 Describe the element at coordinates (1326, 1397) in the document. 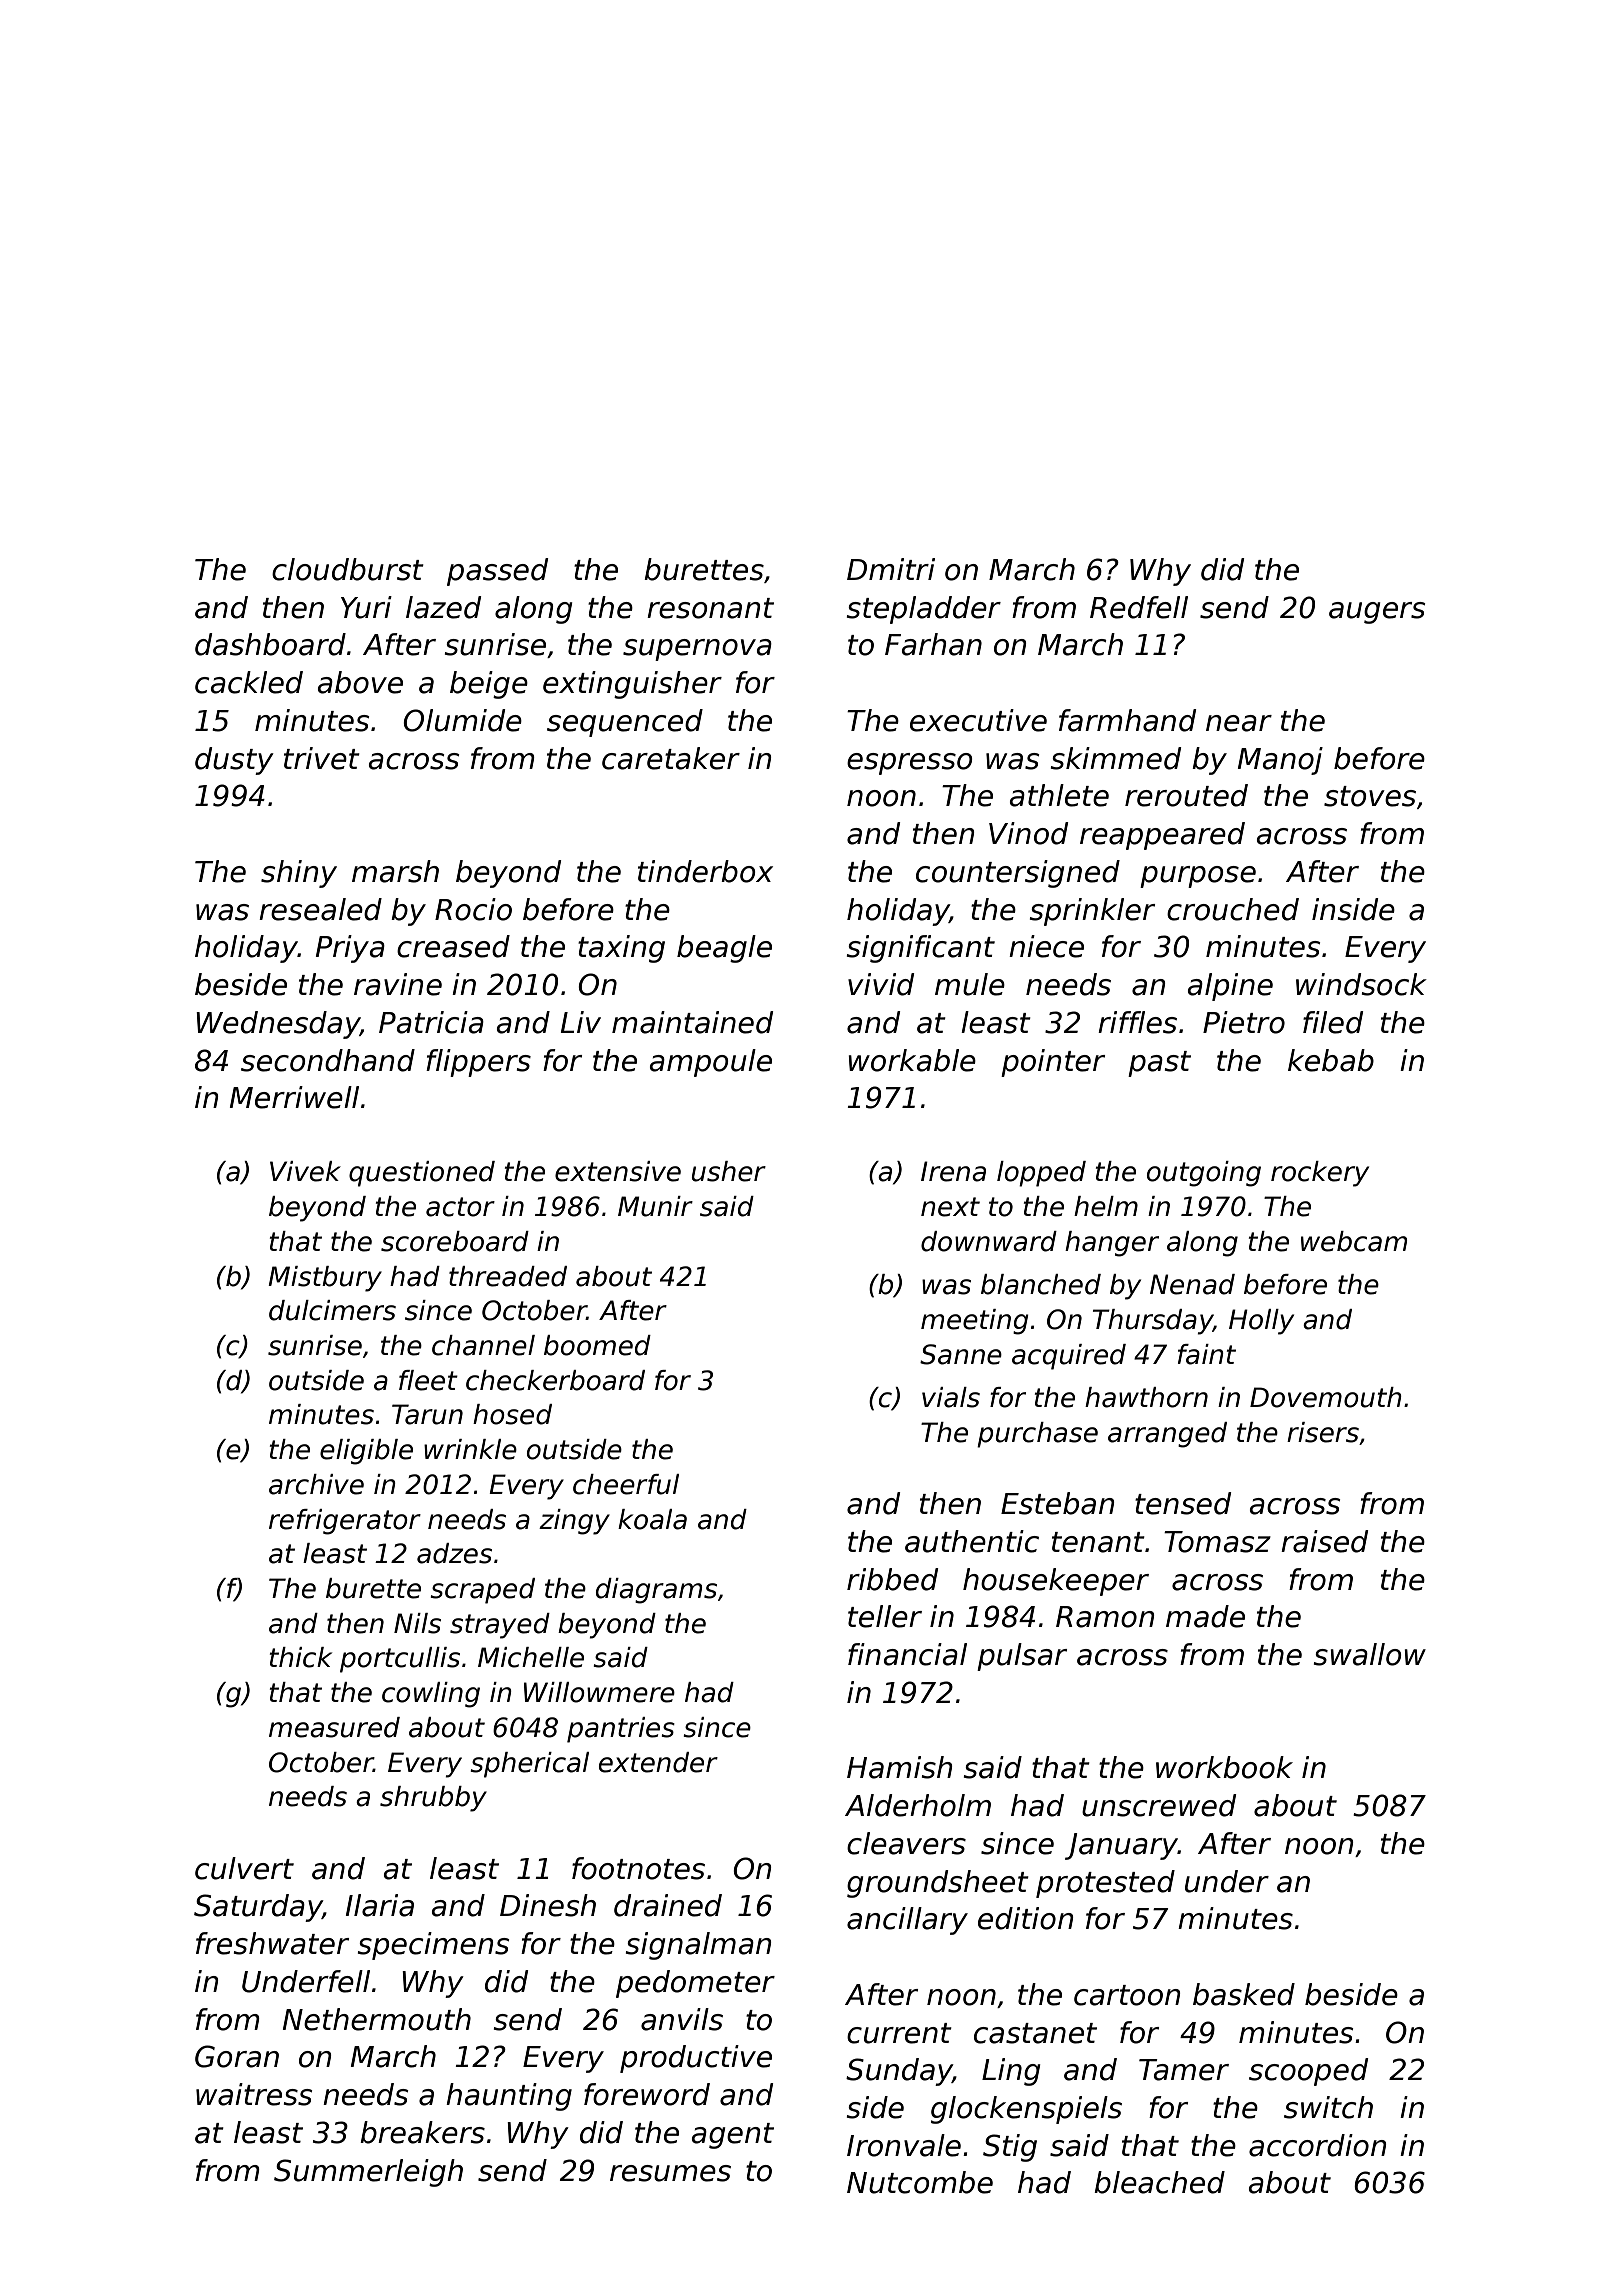

I see `Dovemouth` at that location.
